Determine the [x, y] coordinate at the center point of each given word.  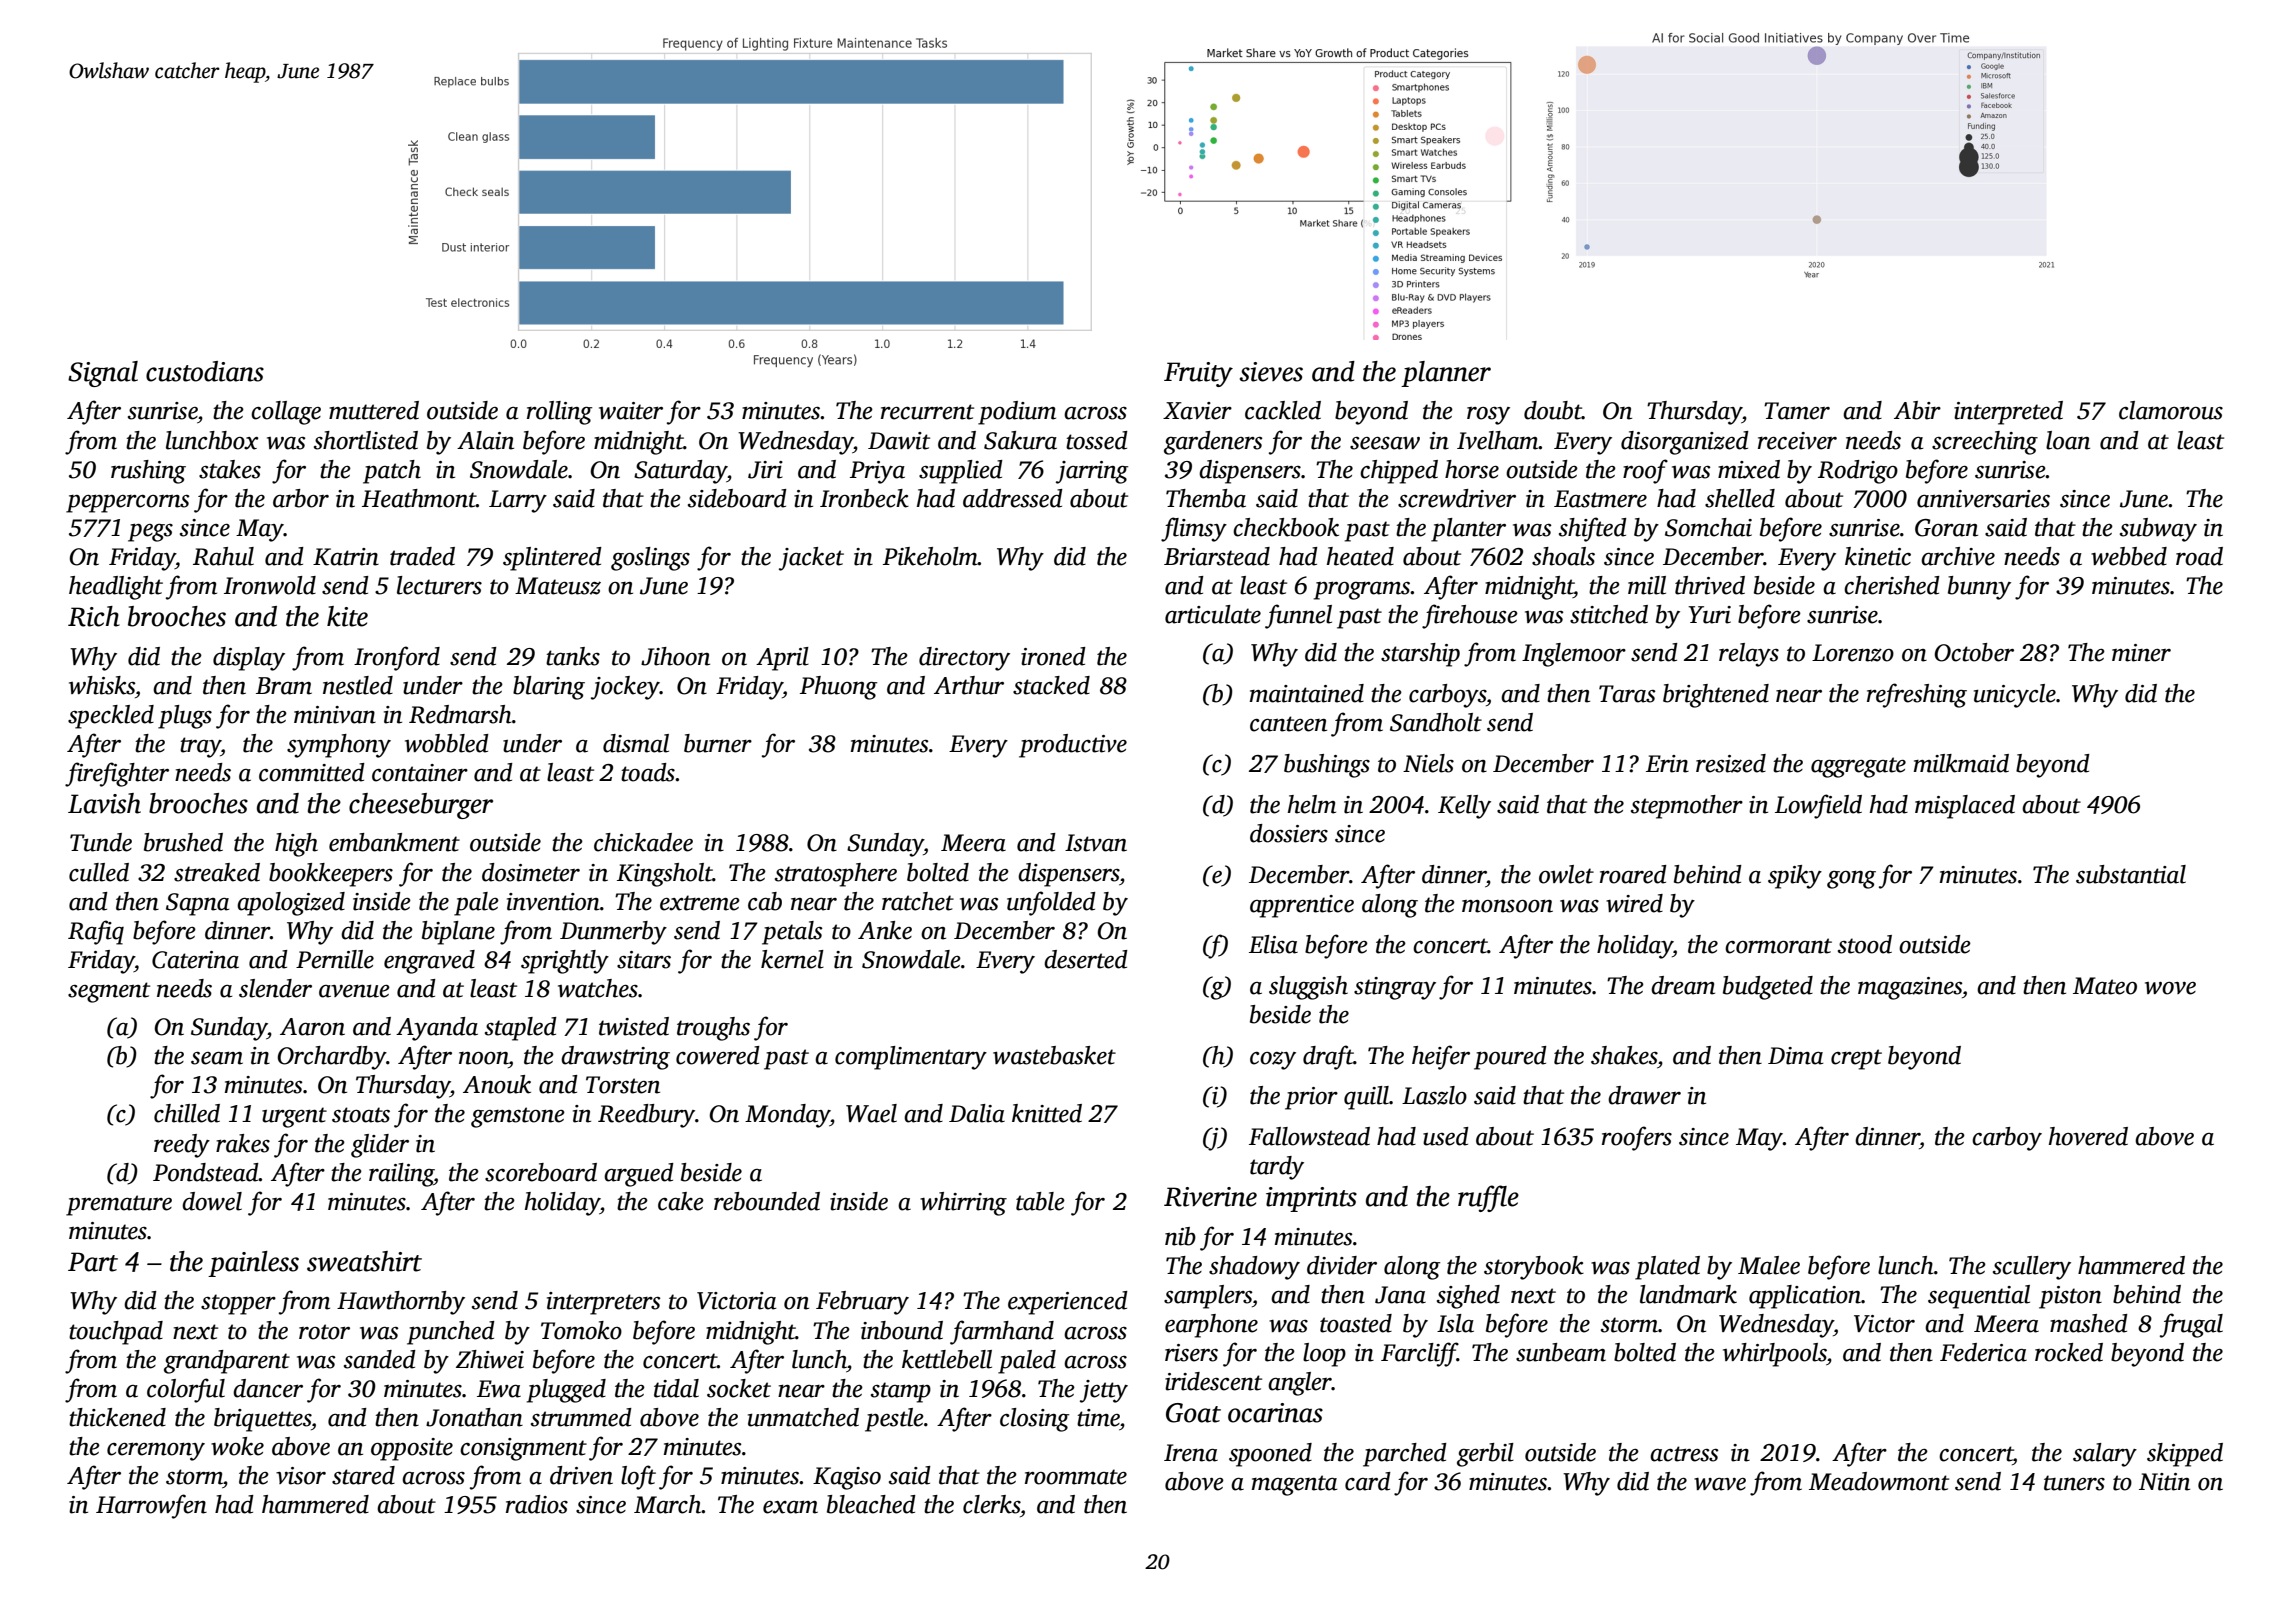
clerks [991, 1504]
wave [1720, 1484]
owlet [1566, 874]
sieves [1271, 372]
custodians [205, 371]
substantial [2131, 874]
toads [648, 772]
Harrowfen [151, 1506]
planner [1446, 374]
